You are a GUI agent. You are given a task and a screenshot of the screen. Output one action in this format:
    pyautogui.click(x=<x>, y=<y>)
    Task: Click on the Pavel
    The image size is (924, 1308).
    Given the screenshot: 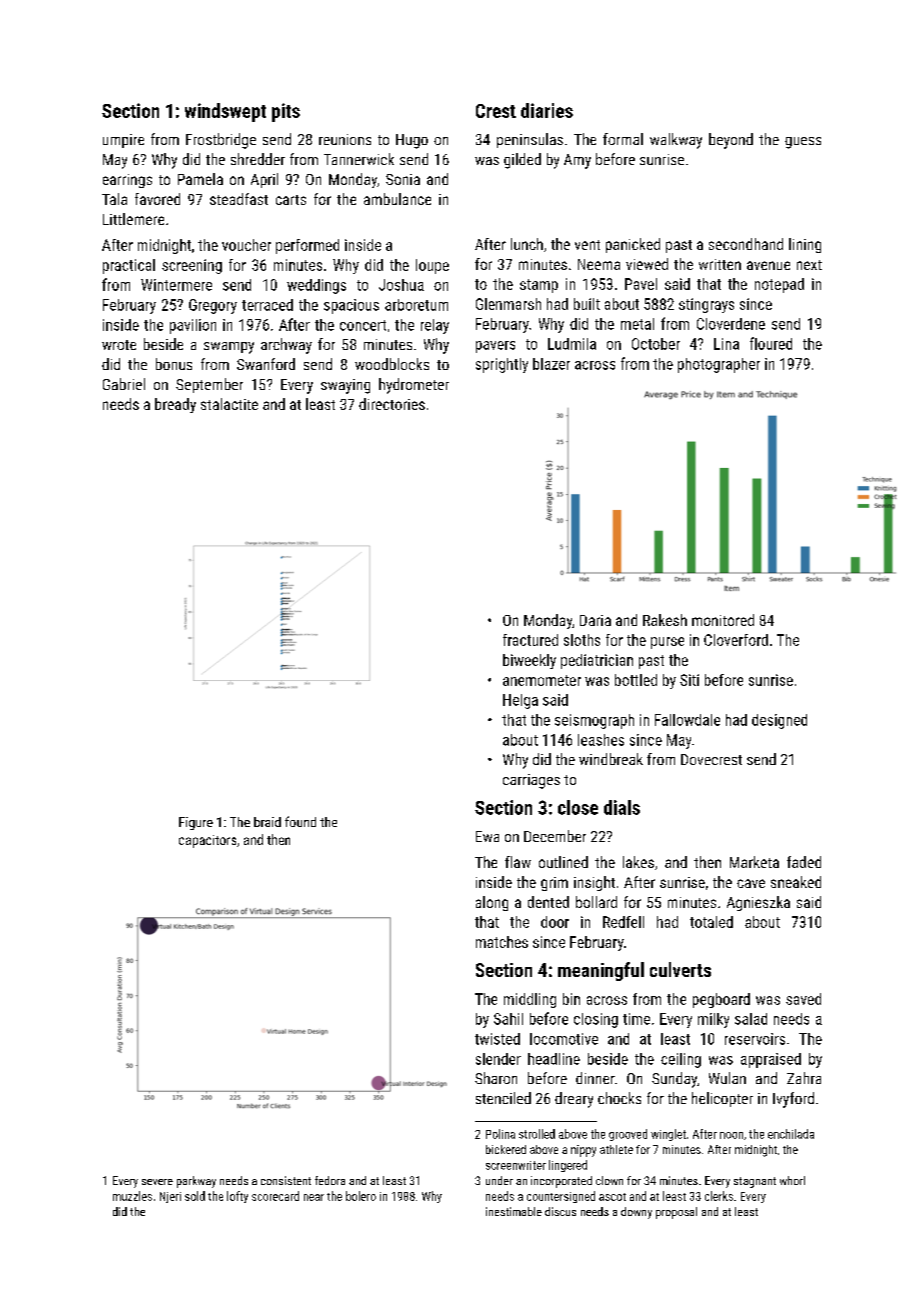 What is the action you would take?
    pyautogui.click(x=641, y=284)
